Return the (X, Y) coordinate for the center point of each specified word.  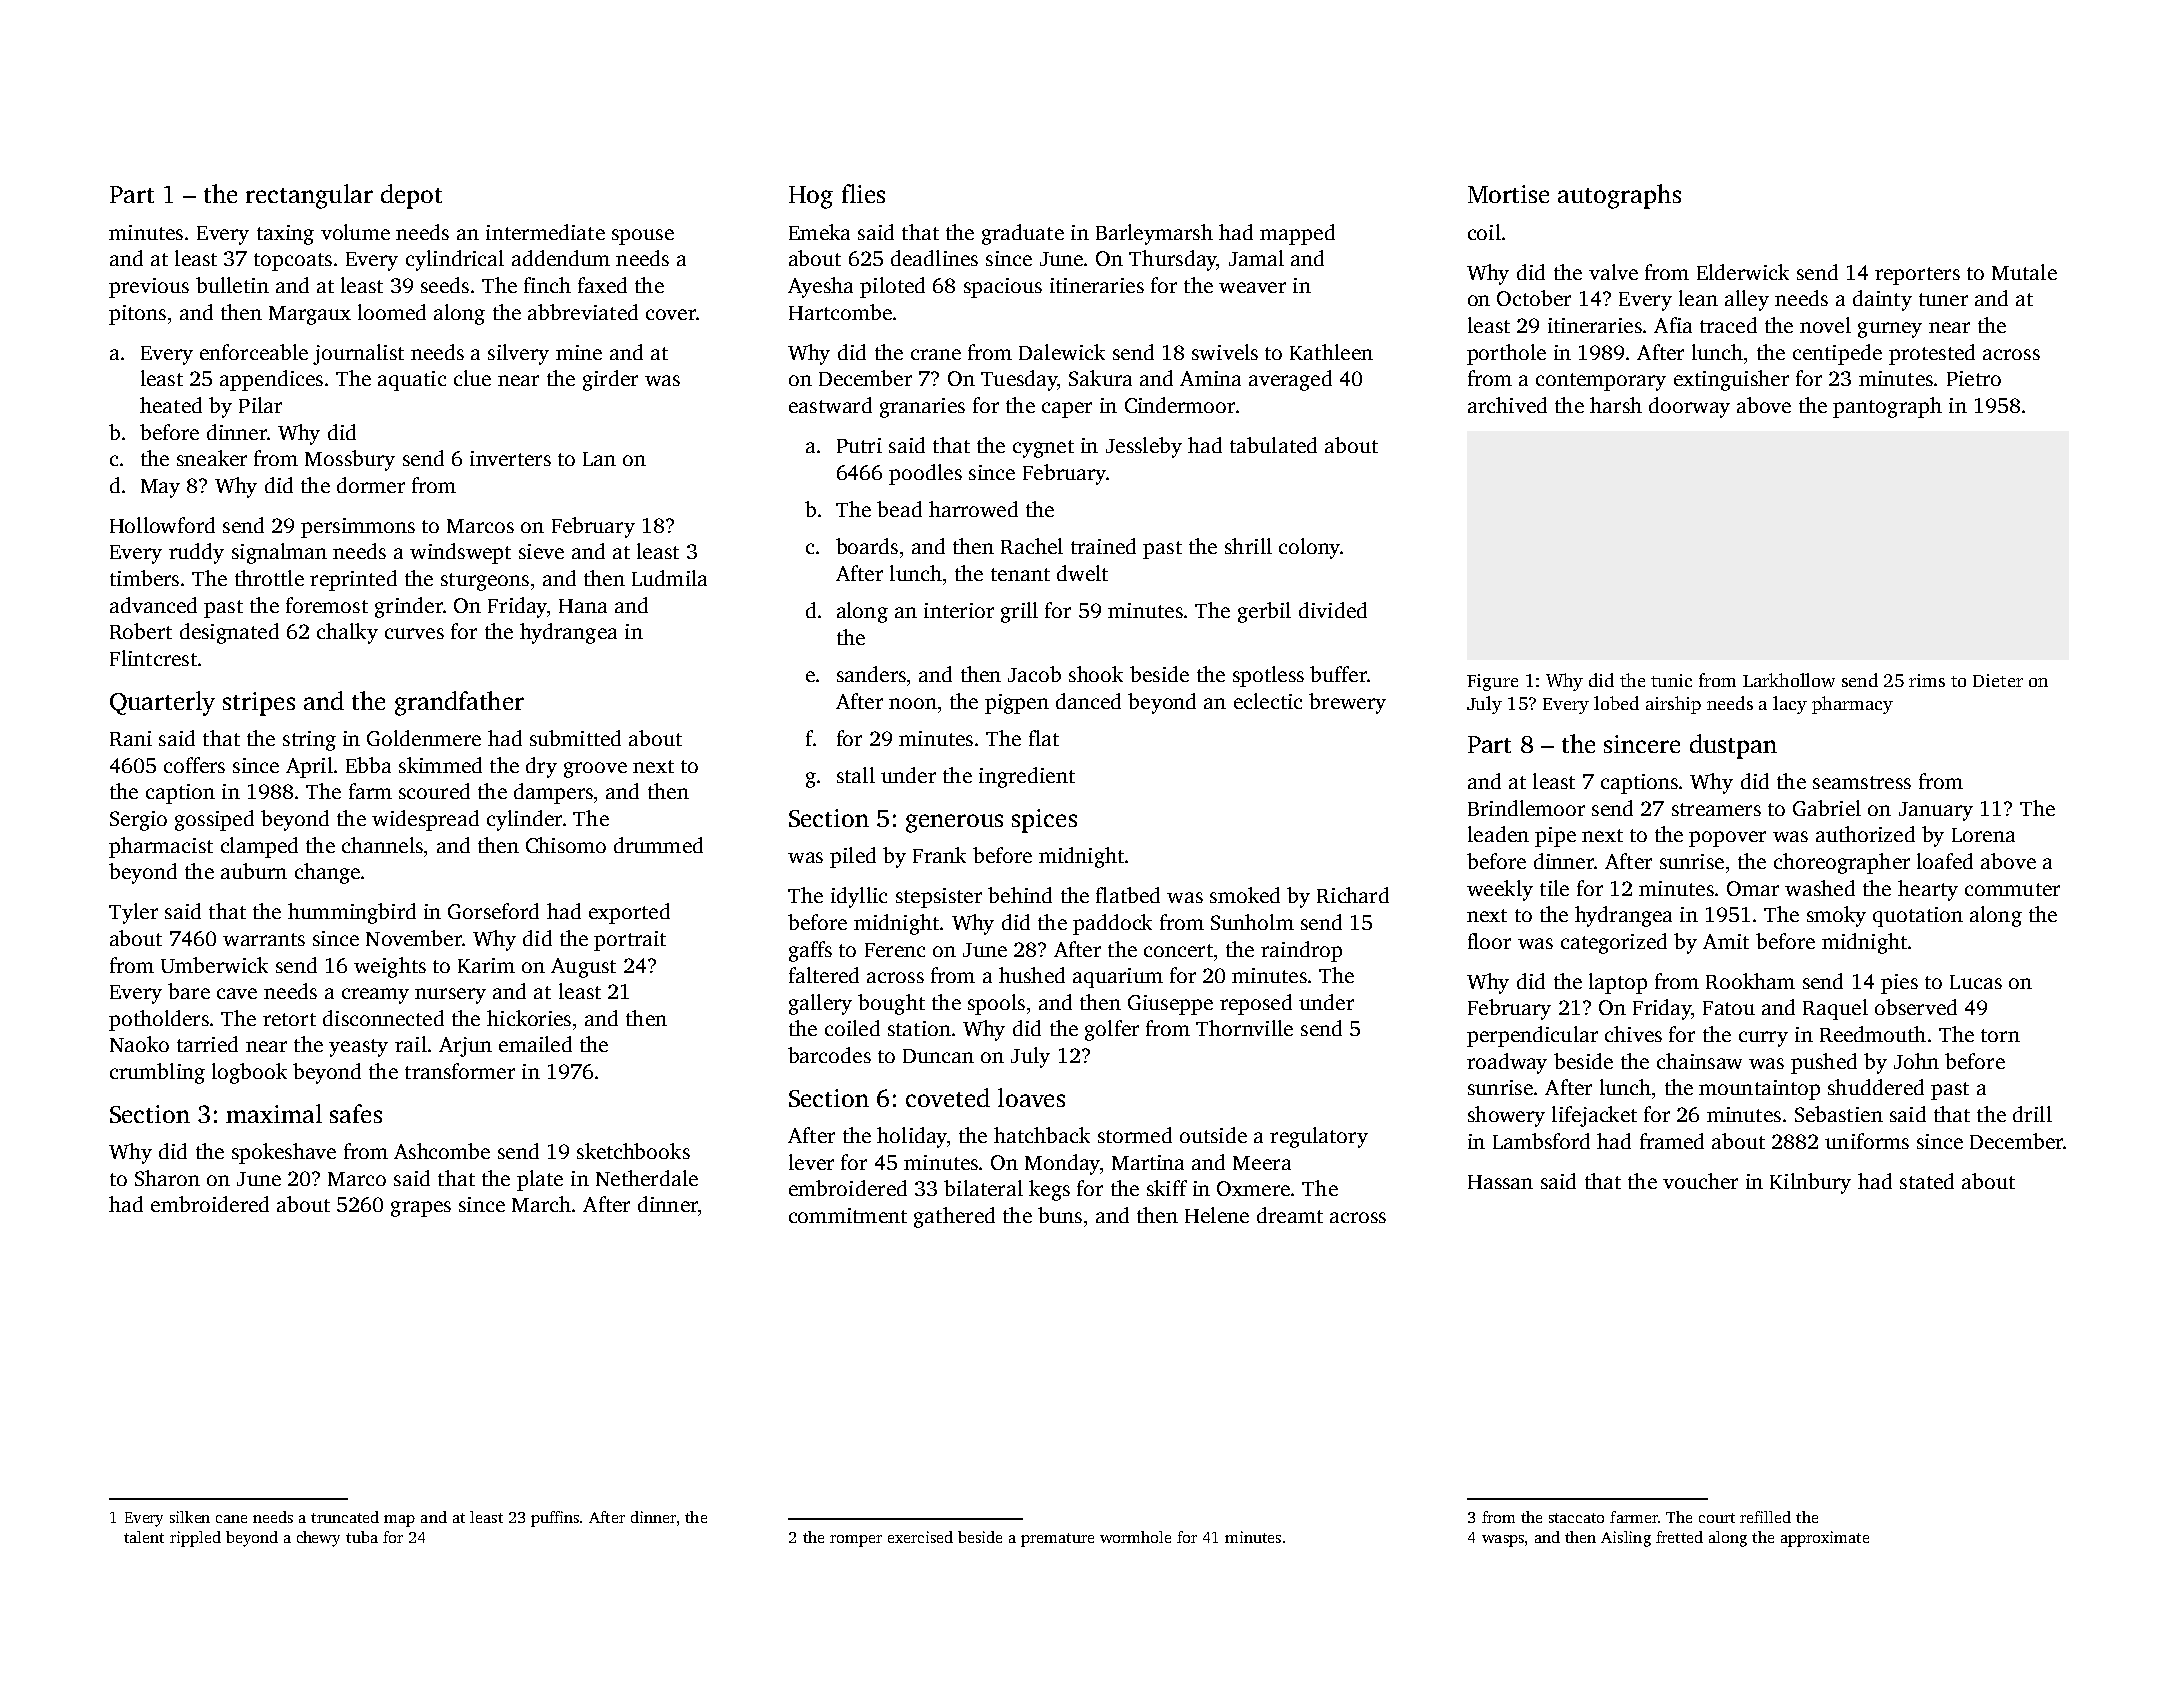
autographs (1619, 196)
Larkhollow (1789, 680)
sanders (871, 674)
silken (190, 1517)
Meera (1262, 1163)
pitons (137, 315)
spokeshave (284, 1153)
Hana (583, 606)
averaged (1290, 380)
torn (2000, 1035)
